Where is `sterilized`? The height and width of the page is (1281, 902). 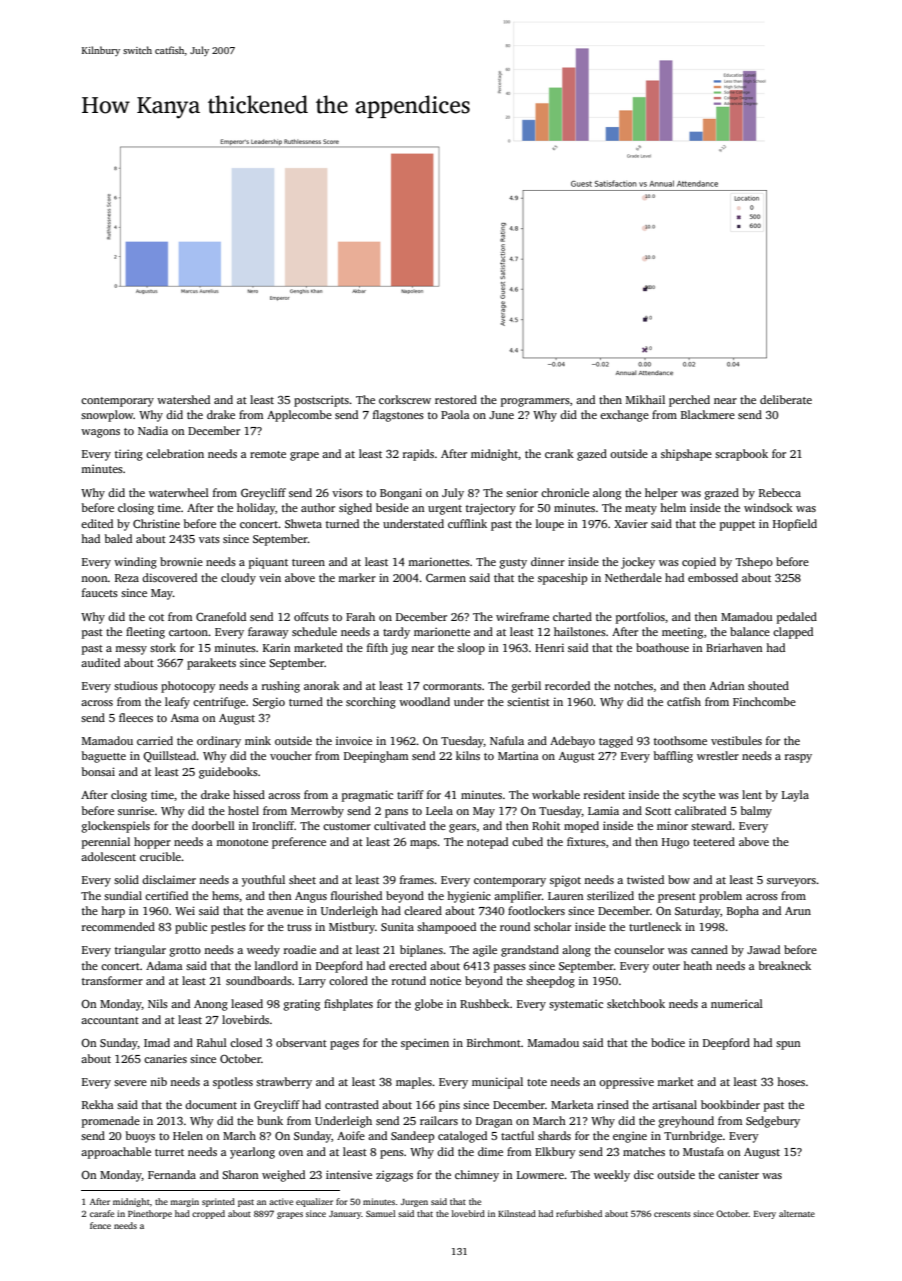 sterilized is located at coordinates (610, 895).
